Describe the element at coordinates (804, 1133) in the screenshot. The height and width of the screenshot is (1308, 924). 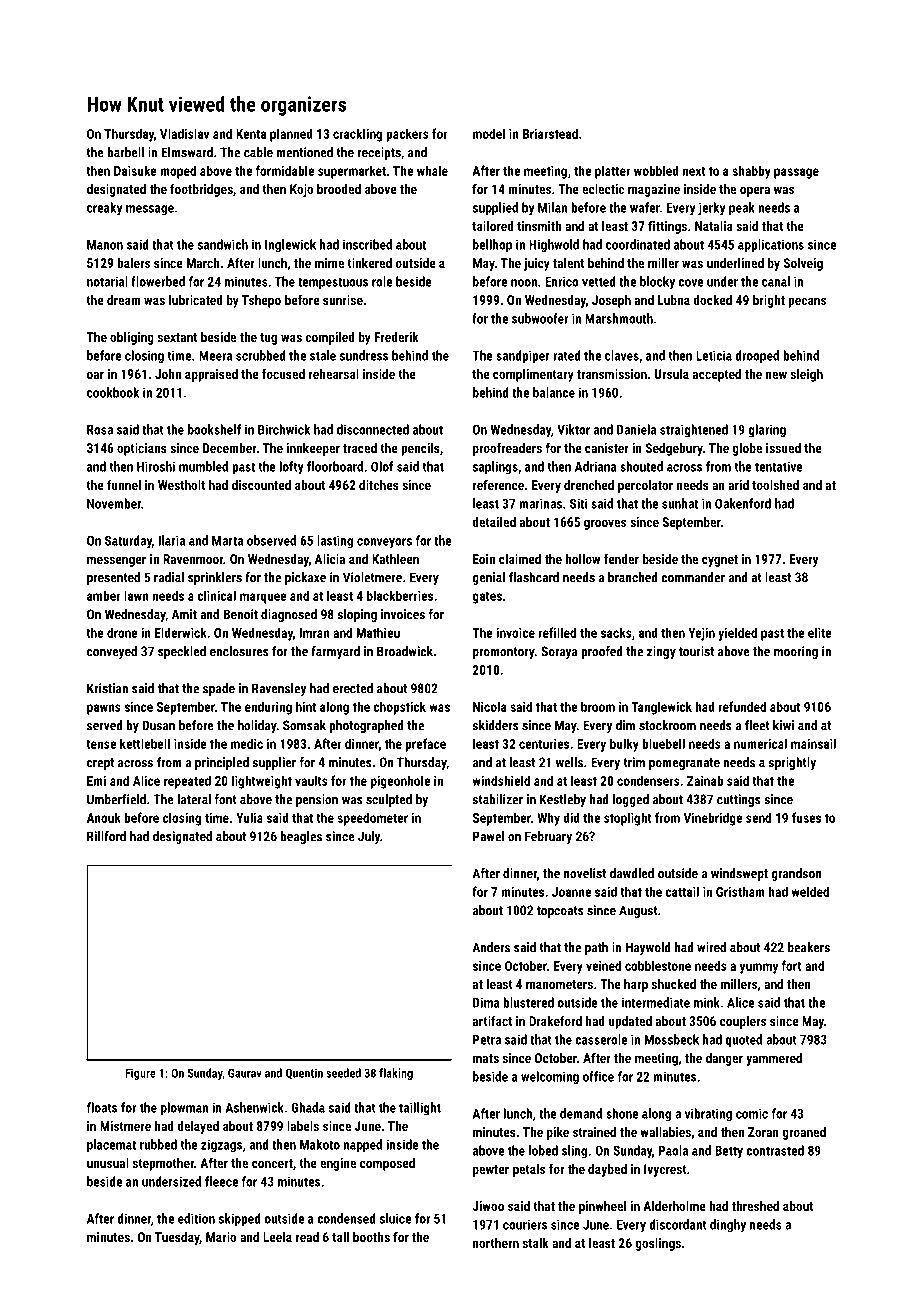
I see `groaned` at that location.
